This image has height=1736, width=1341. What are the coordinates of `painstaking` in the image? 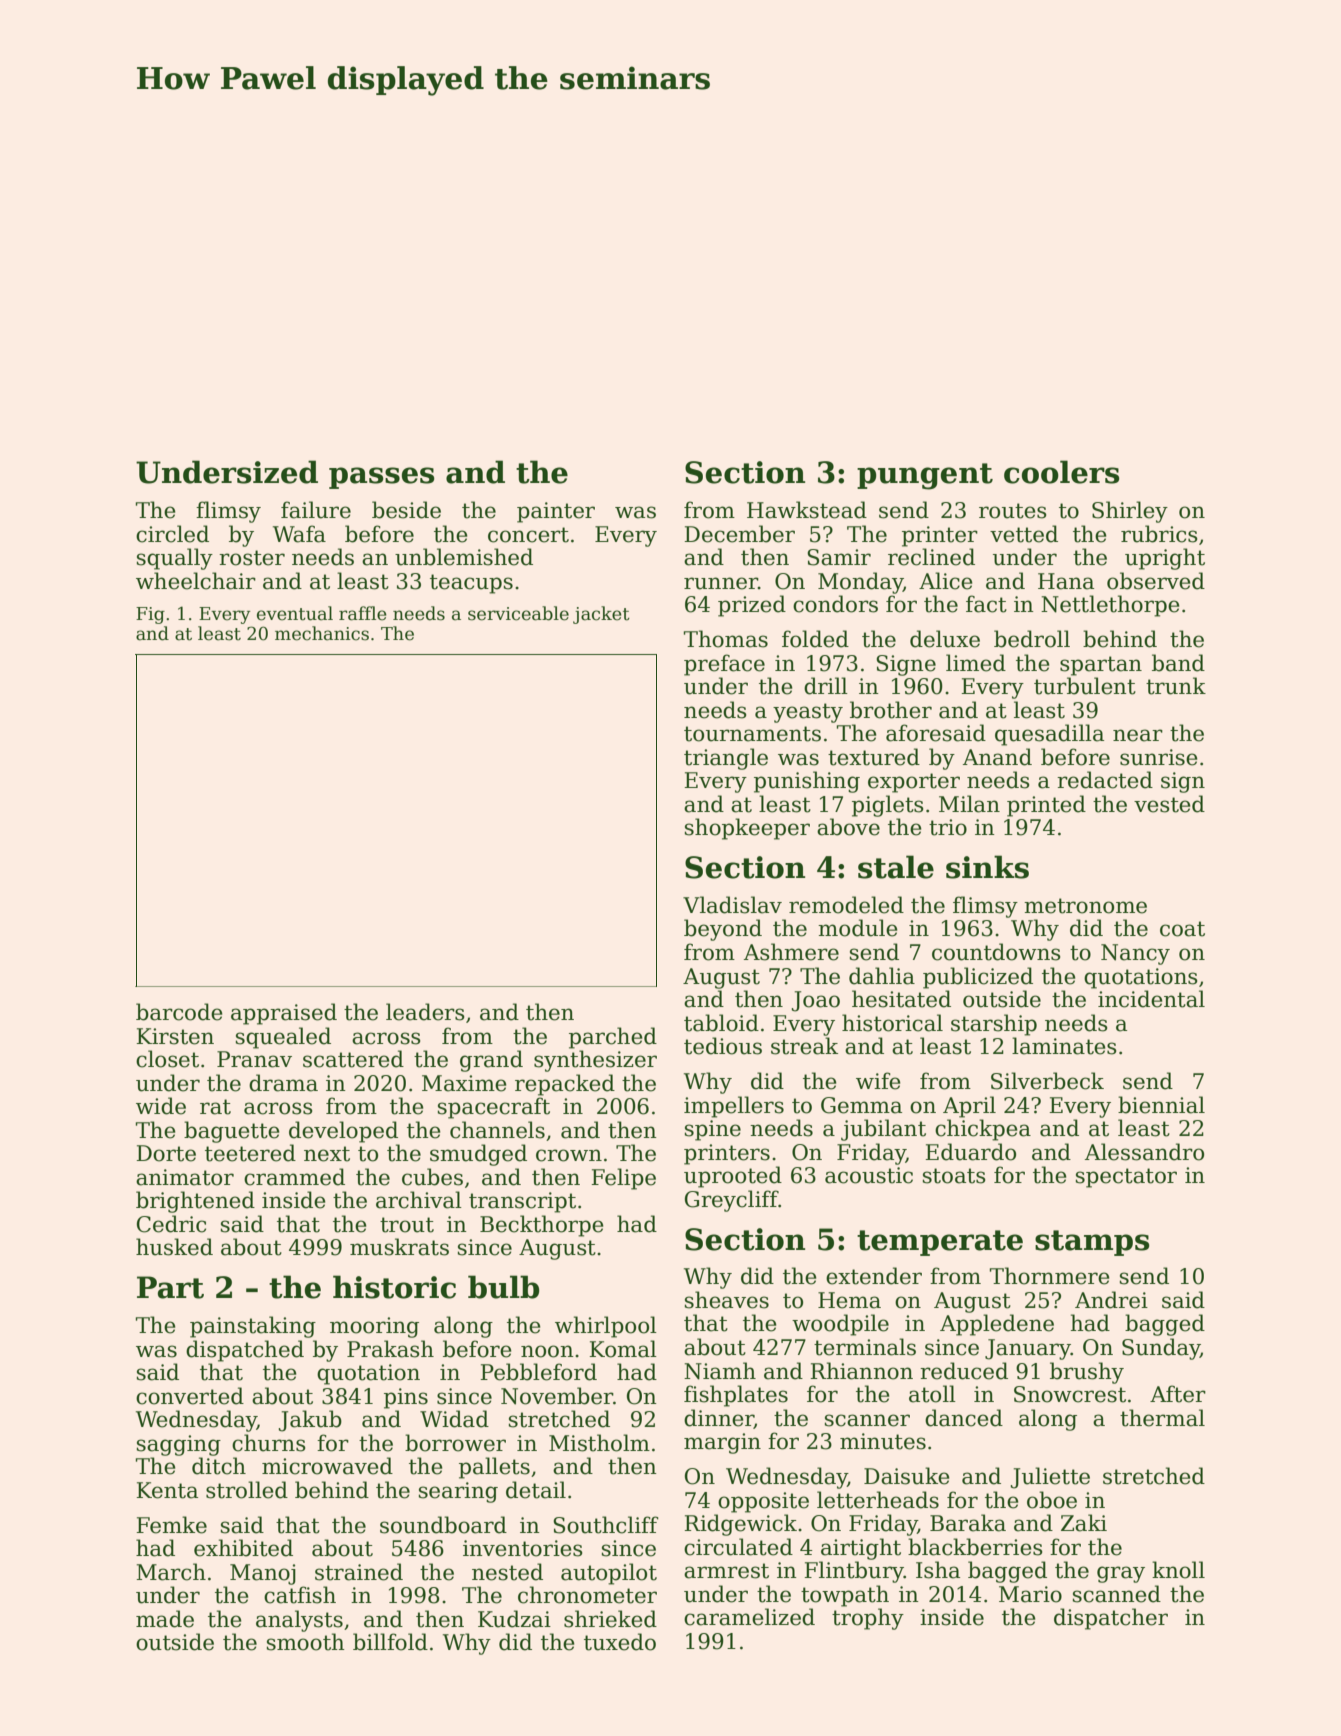 It's located at (253, 1327).
